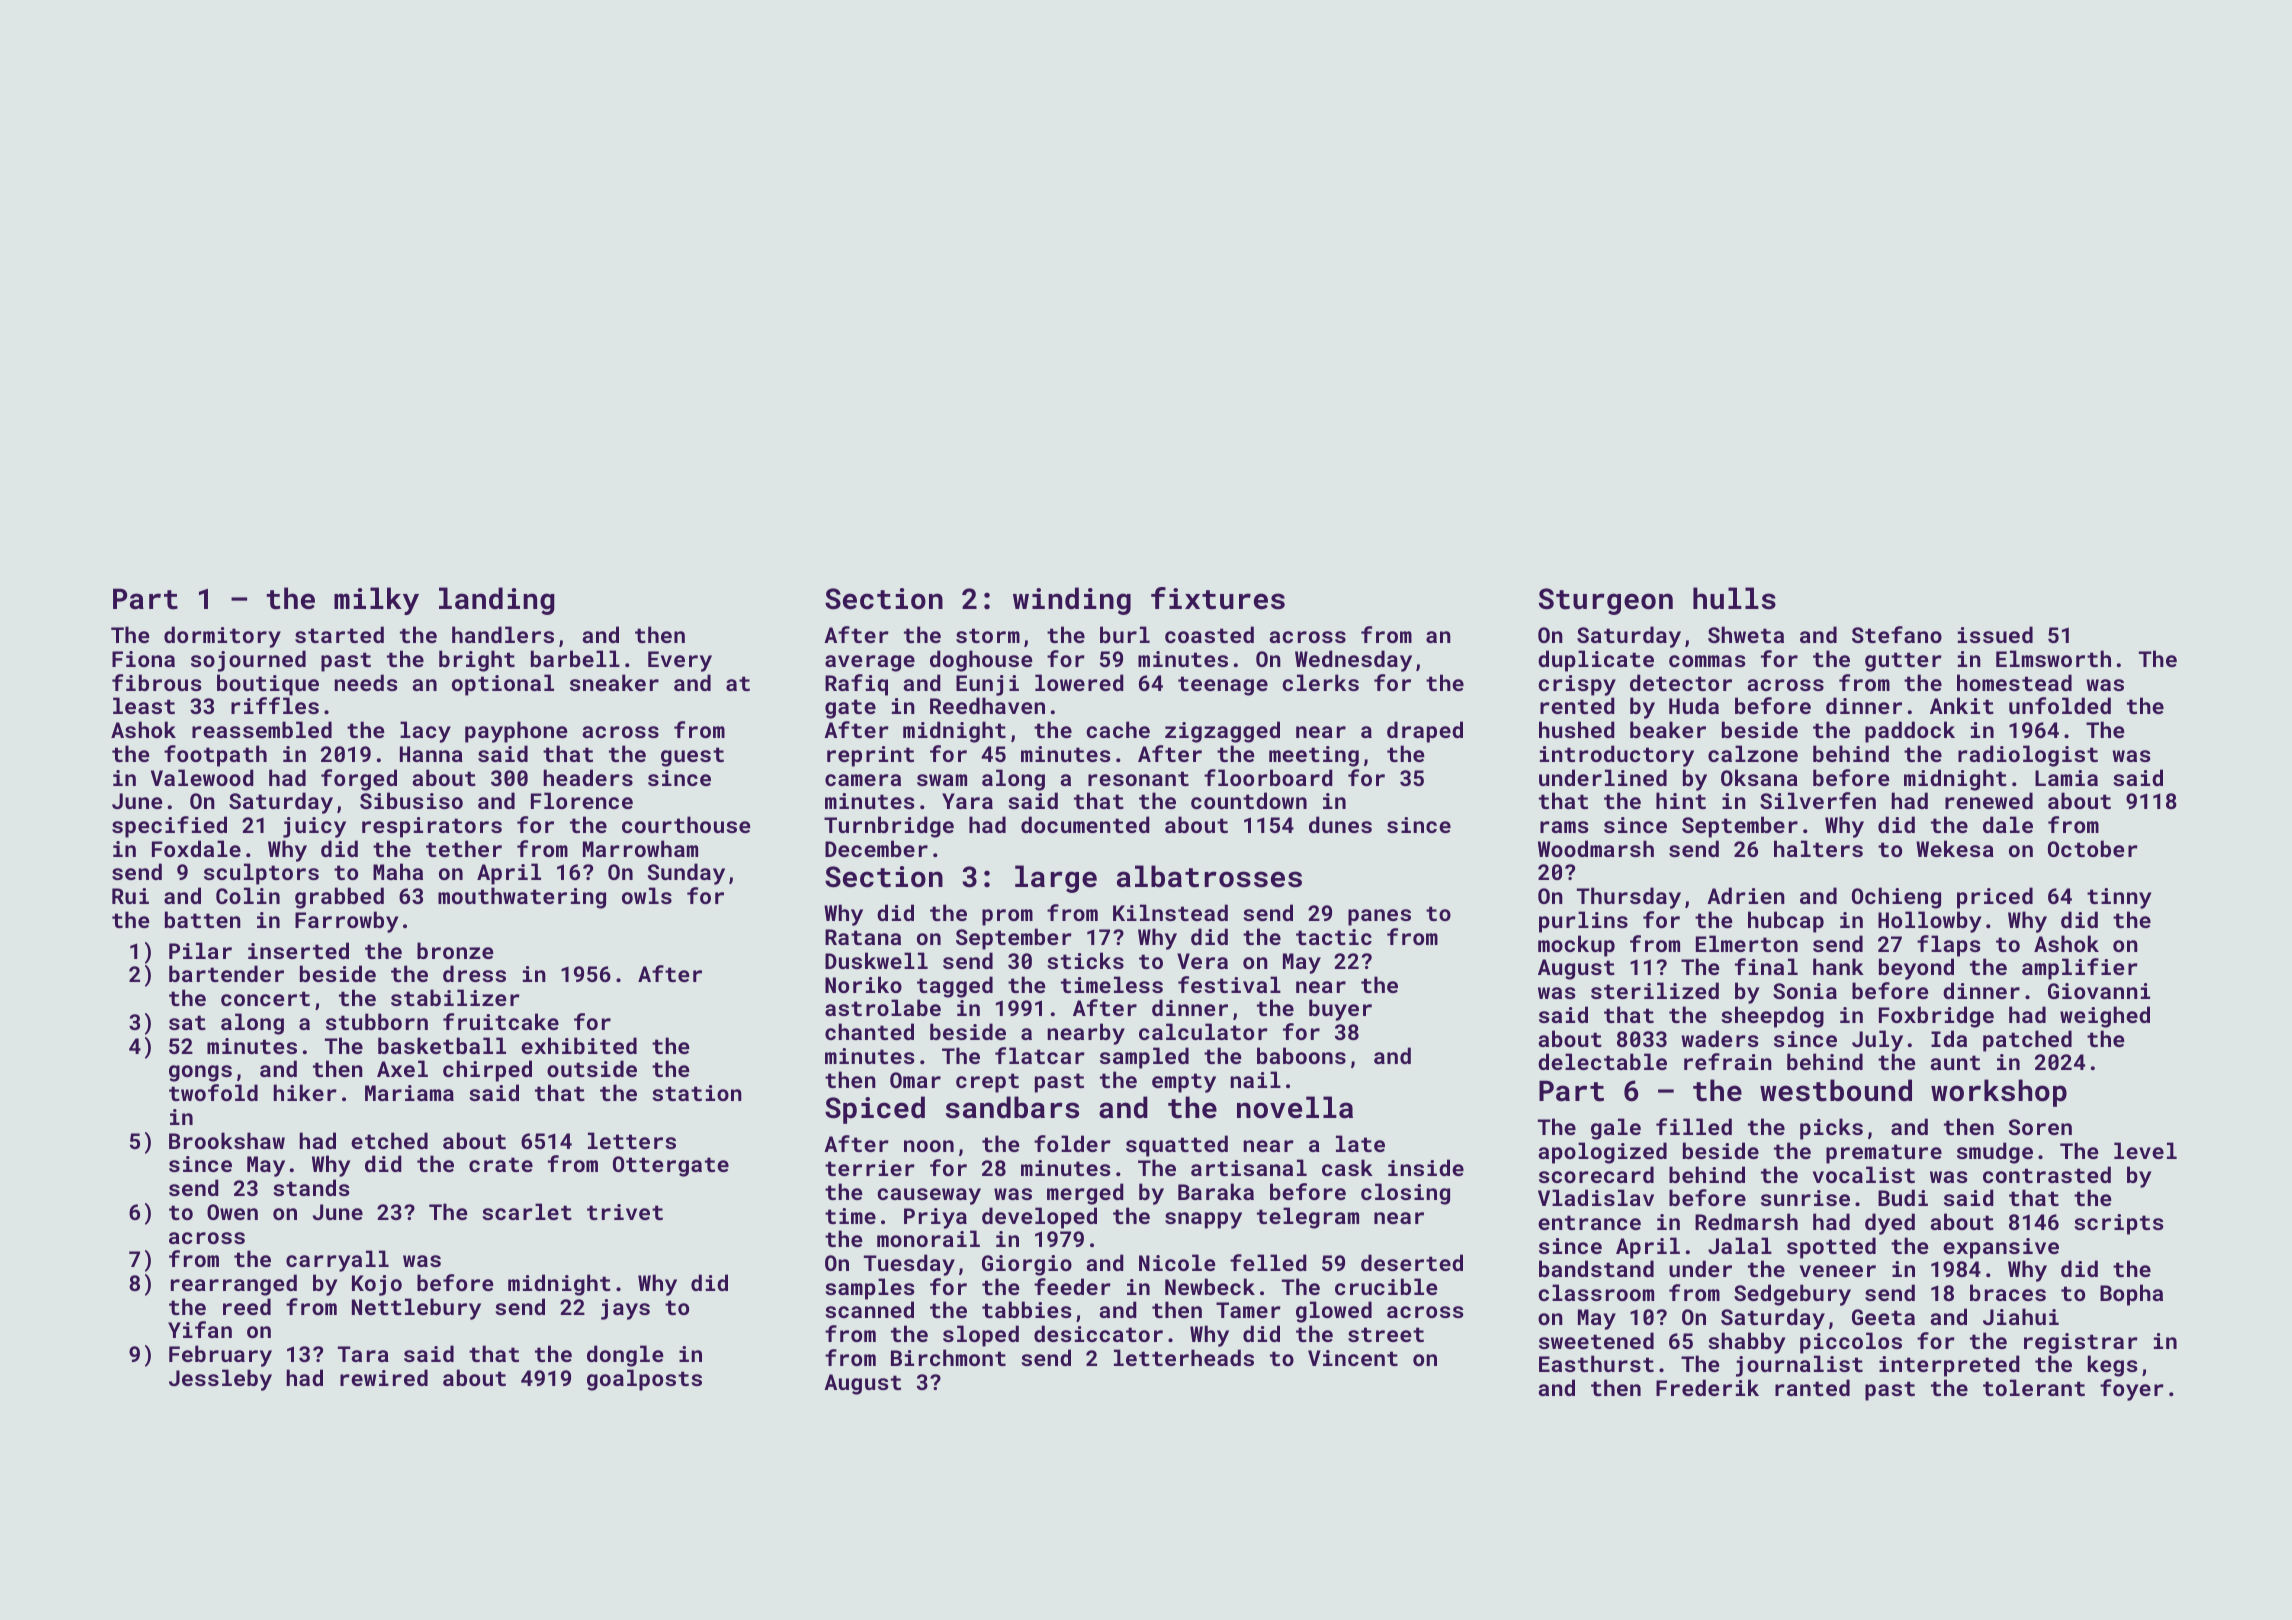 Image resolution: width=2292 pixels, height=1620 pixels. What do you see at coordinates (1301, 1055) in the image?
I see `baboons` at bounding box center [1301, 1055].
